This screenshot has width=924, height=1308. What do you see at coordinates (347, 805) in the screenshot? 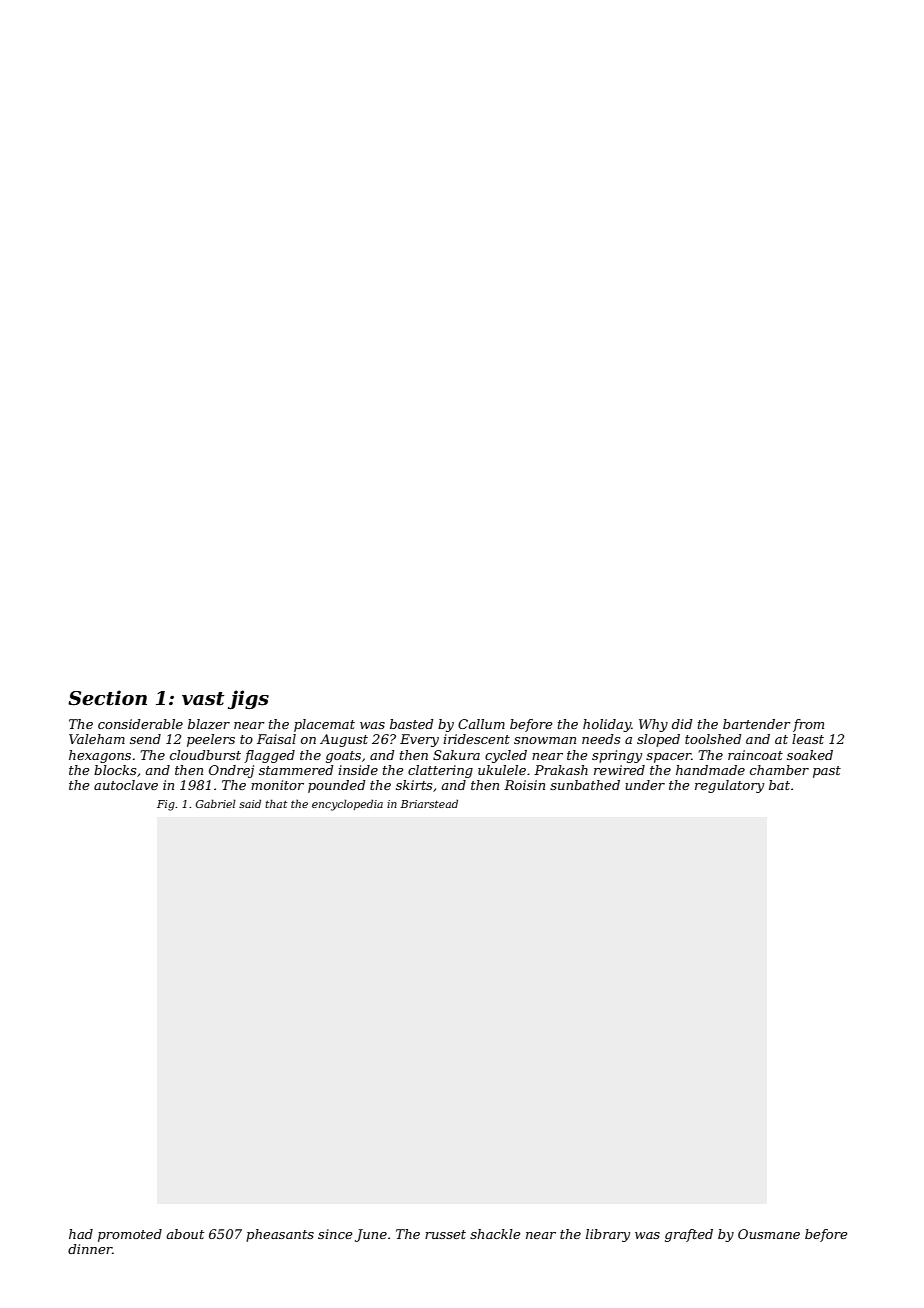
I see `encyclopedia` at bounding box center [347, 805].
